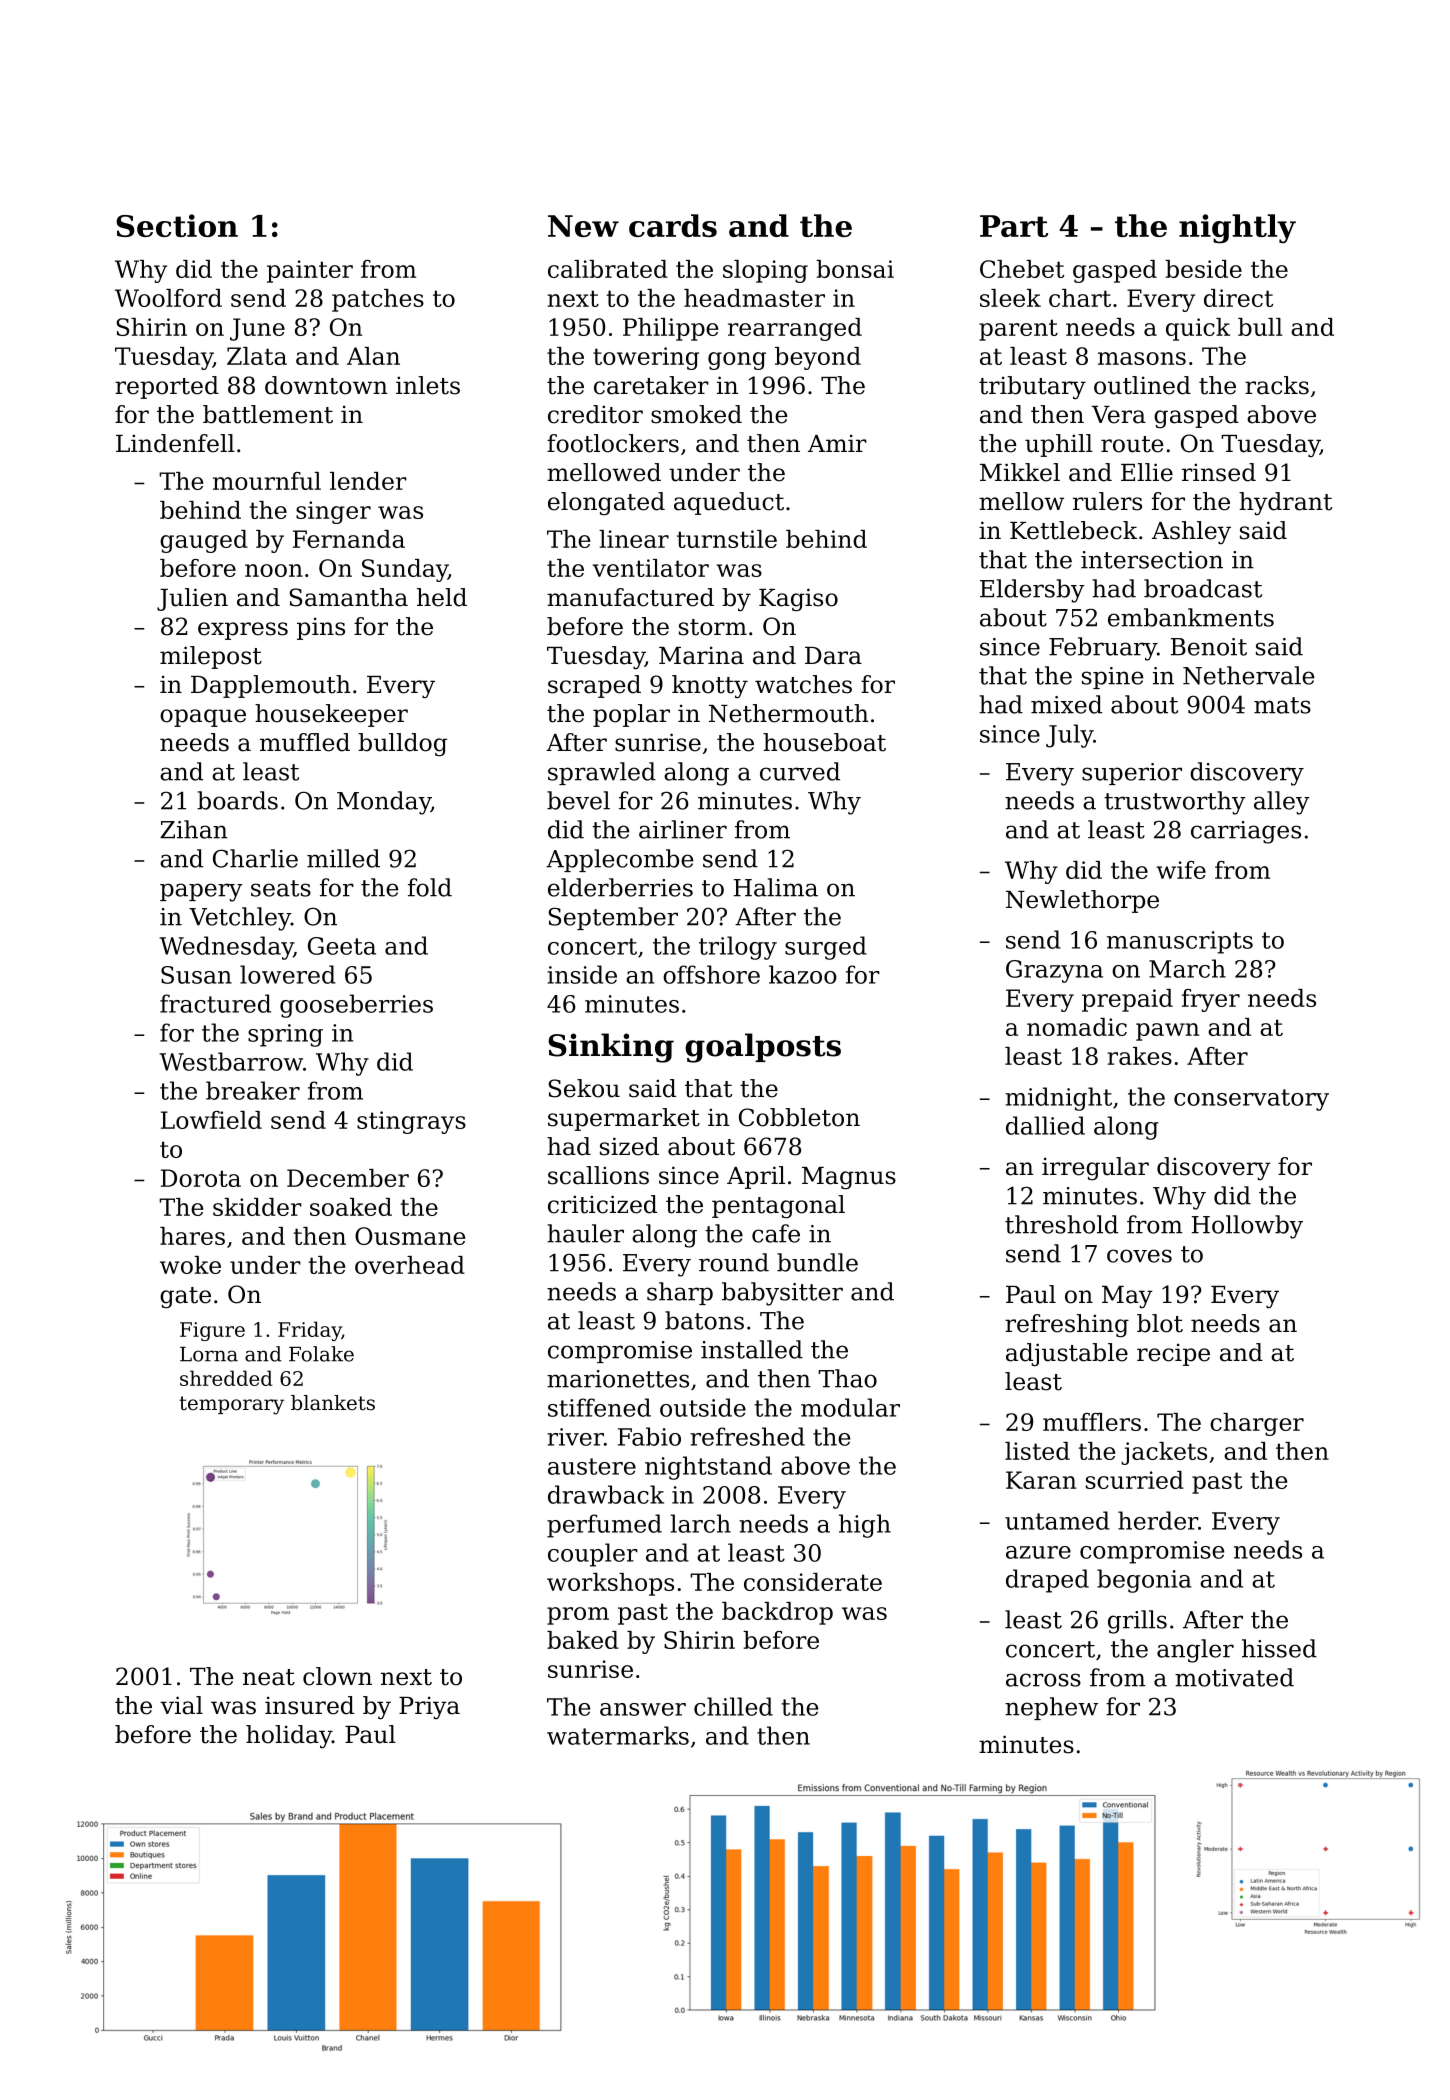  I want to click on painter, so click(310, 271).
